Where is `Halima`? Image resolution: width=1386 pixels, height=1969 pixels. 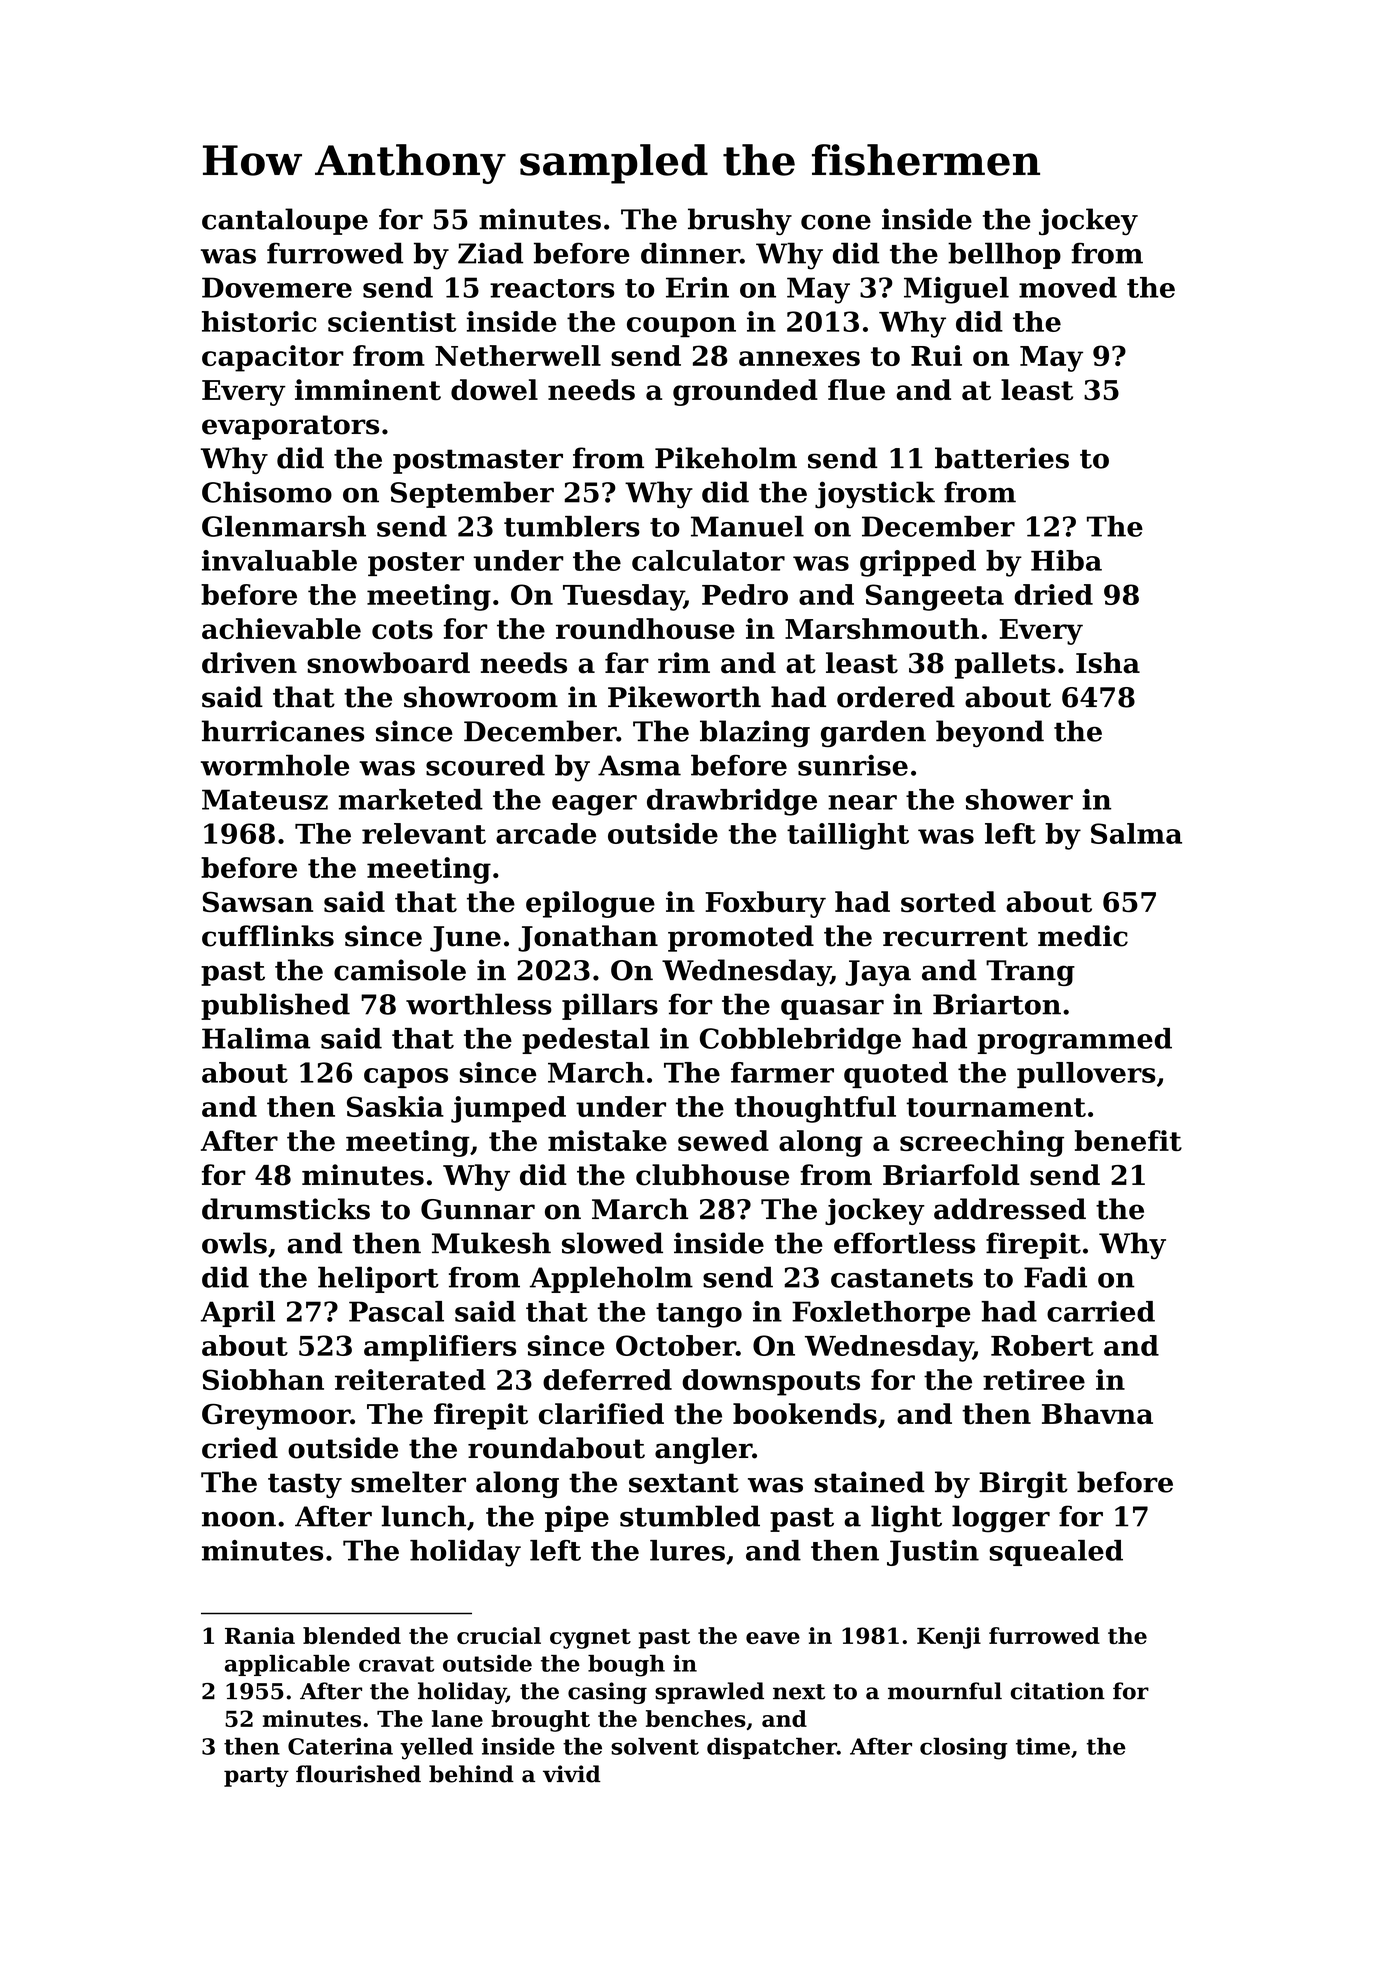
Halima is located at coordinates (256, 1038).
